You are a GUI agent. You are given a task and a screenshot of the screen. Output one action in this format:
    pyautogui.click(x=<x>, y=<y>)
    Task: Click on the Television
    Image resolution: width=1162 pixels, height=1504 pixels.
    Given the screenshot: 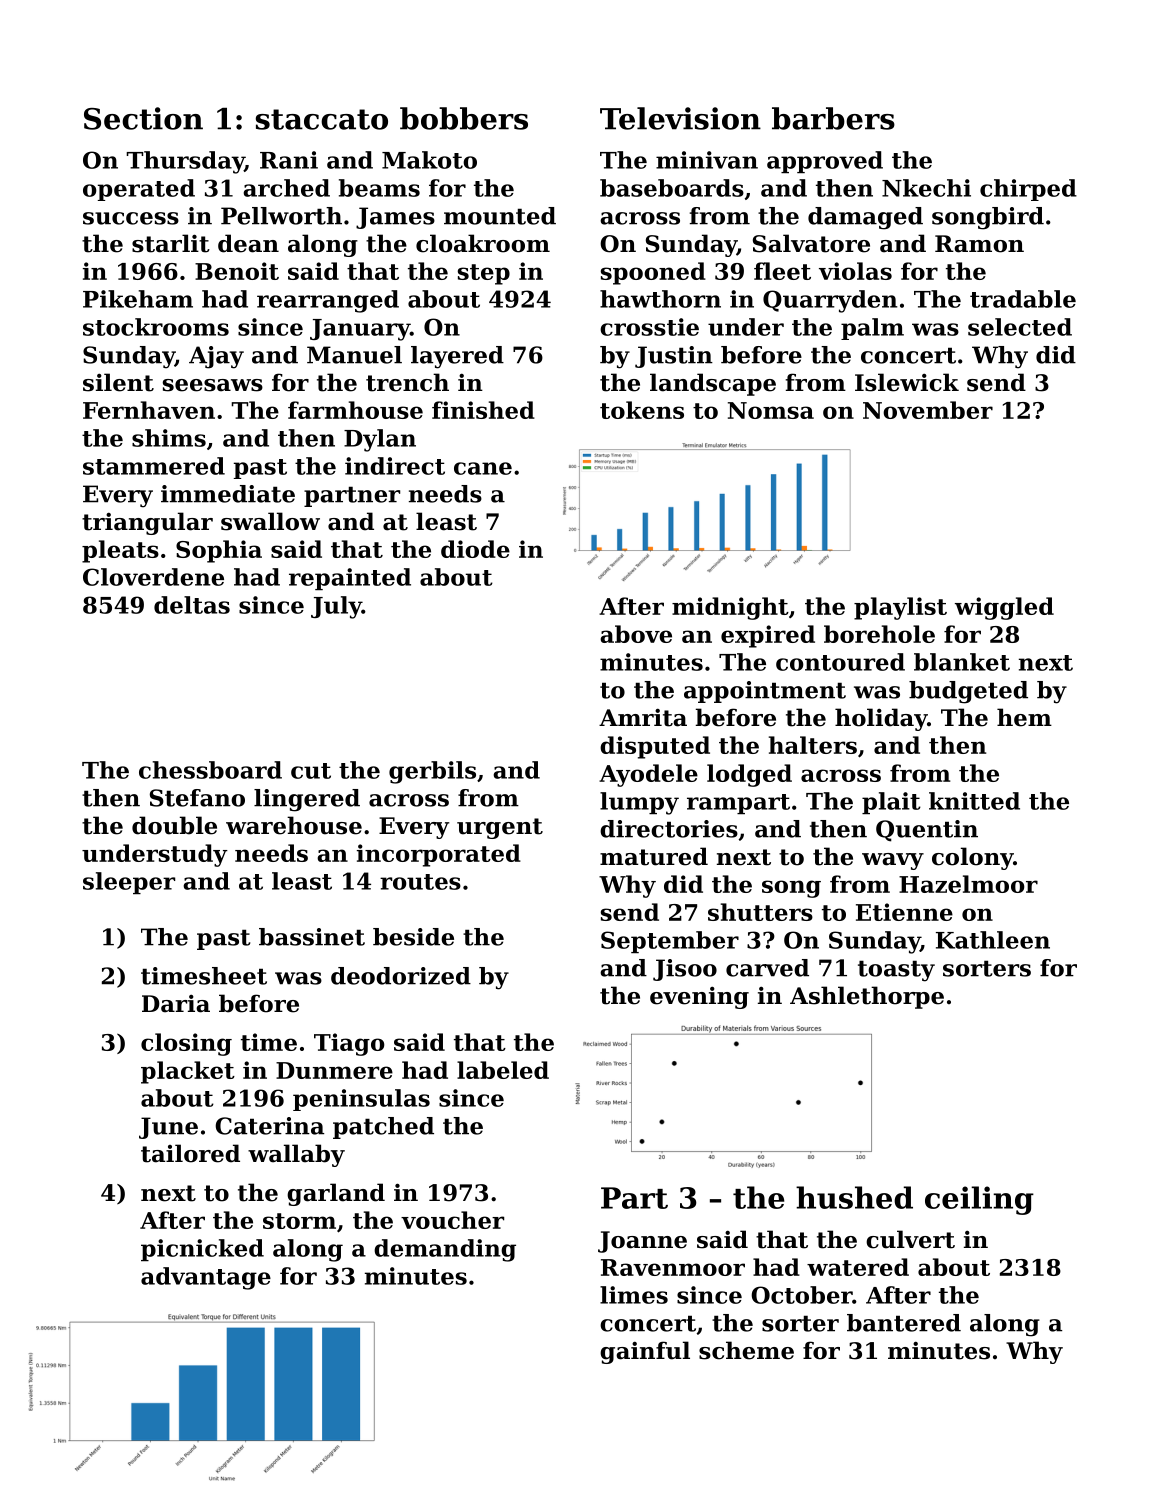 What is the action you would take?
    pyautogui.click(x=680, y=118)
